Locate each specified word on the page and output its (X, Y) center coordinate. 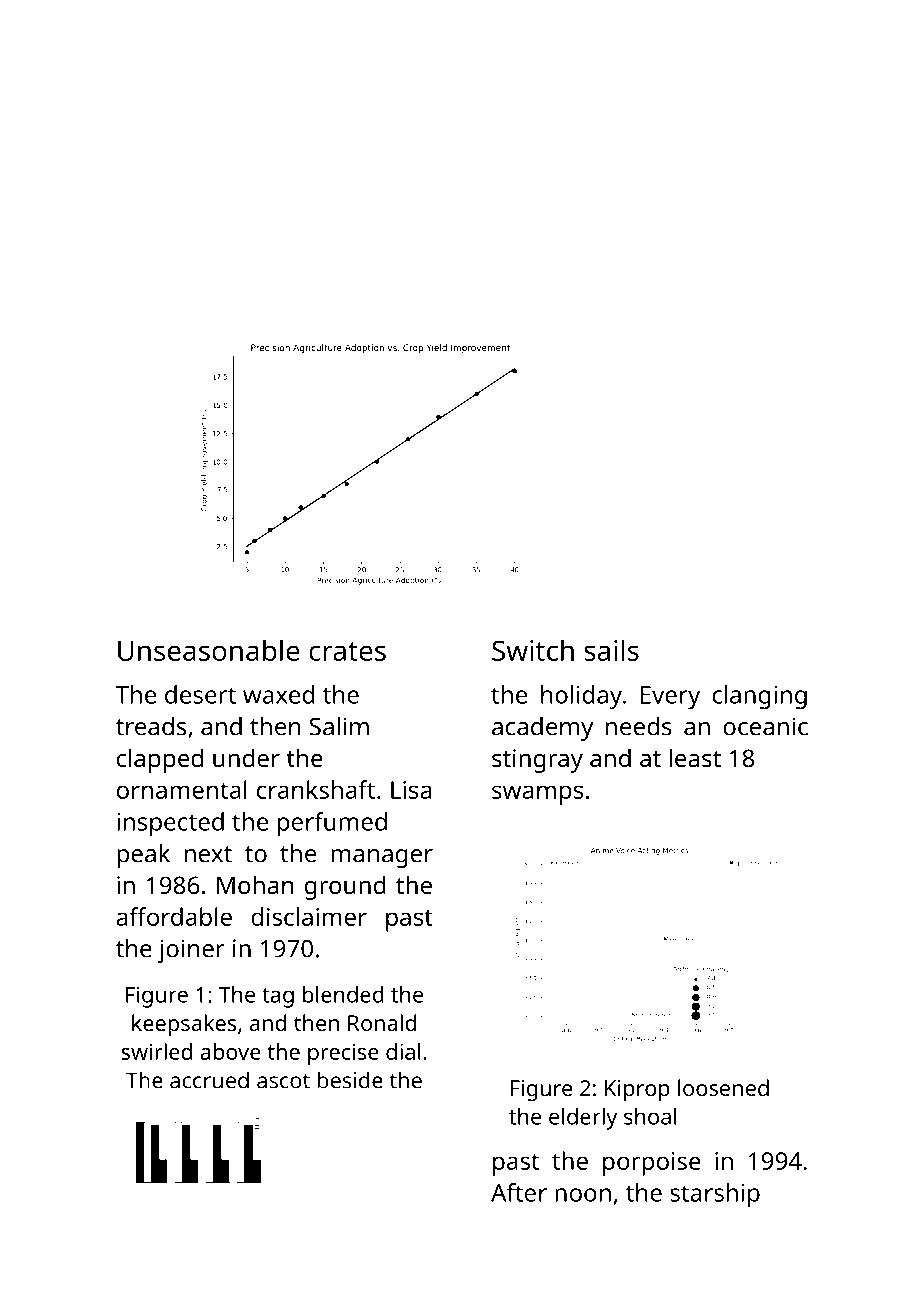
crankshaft (316, 789)
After (519, 1192)
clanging (759, 697)
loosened (723, 1087)
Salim (339, 726)
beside (350, 1080)
